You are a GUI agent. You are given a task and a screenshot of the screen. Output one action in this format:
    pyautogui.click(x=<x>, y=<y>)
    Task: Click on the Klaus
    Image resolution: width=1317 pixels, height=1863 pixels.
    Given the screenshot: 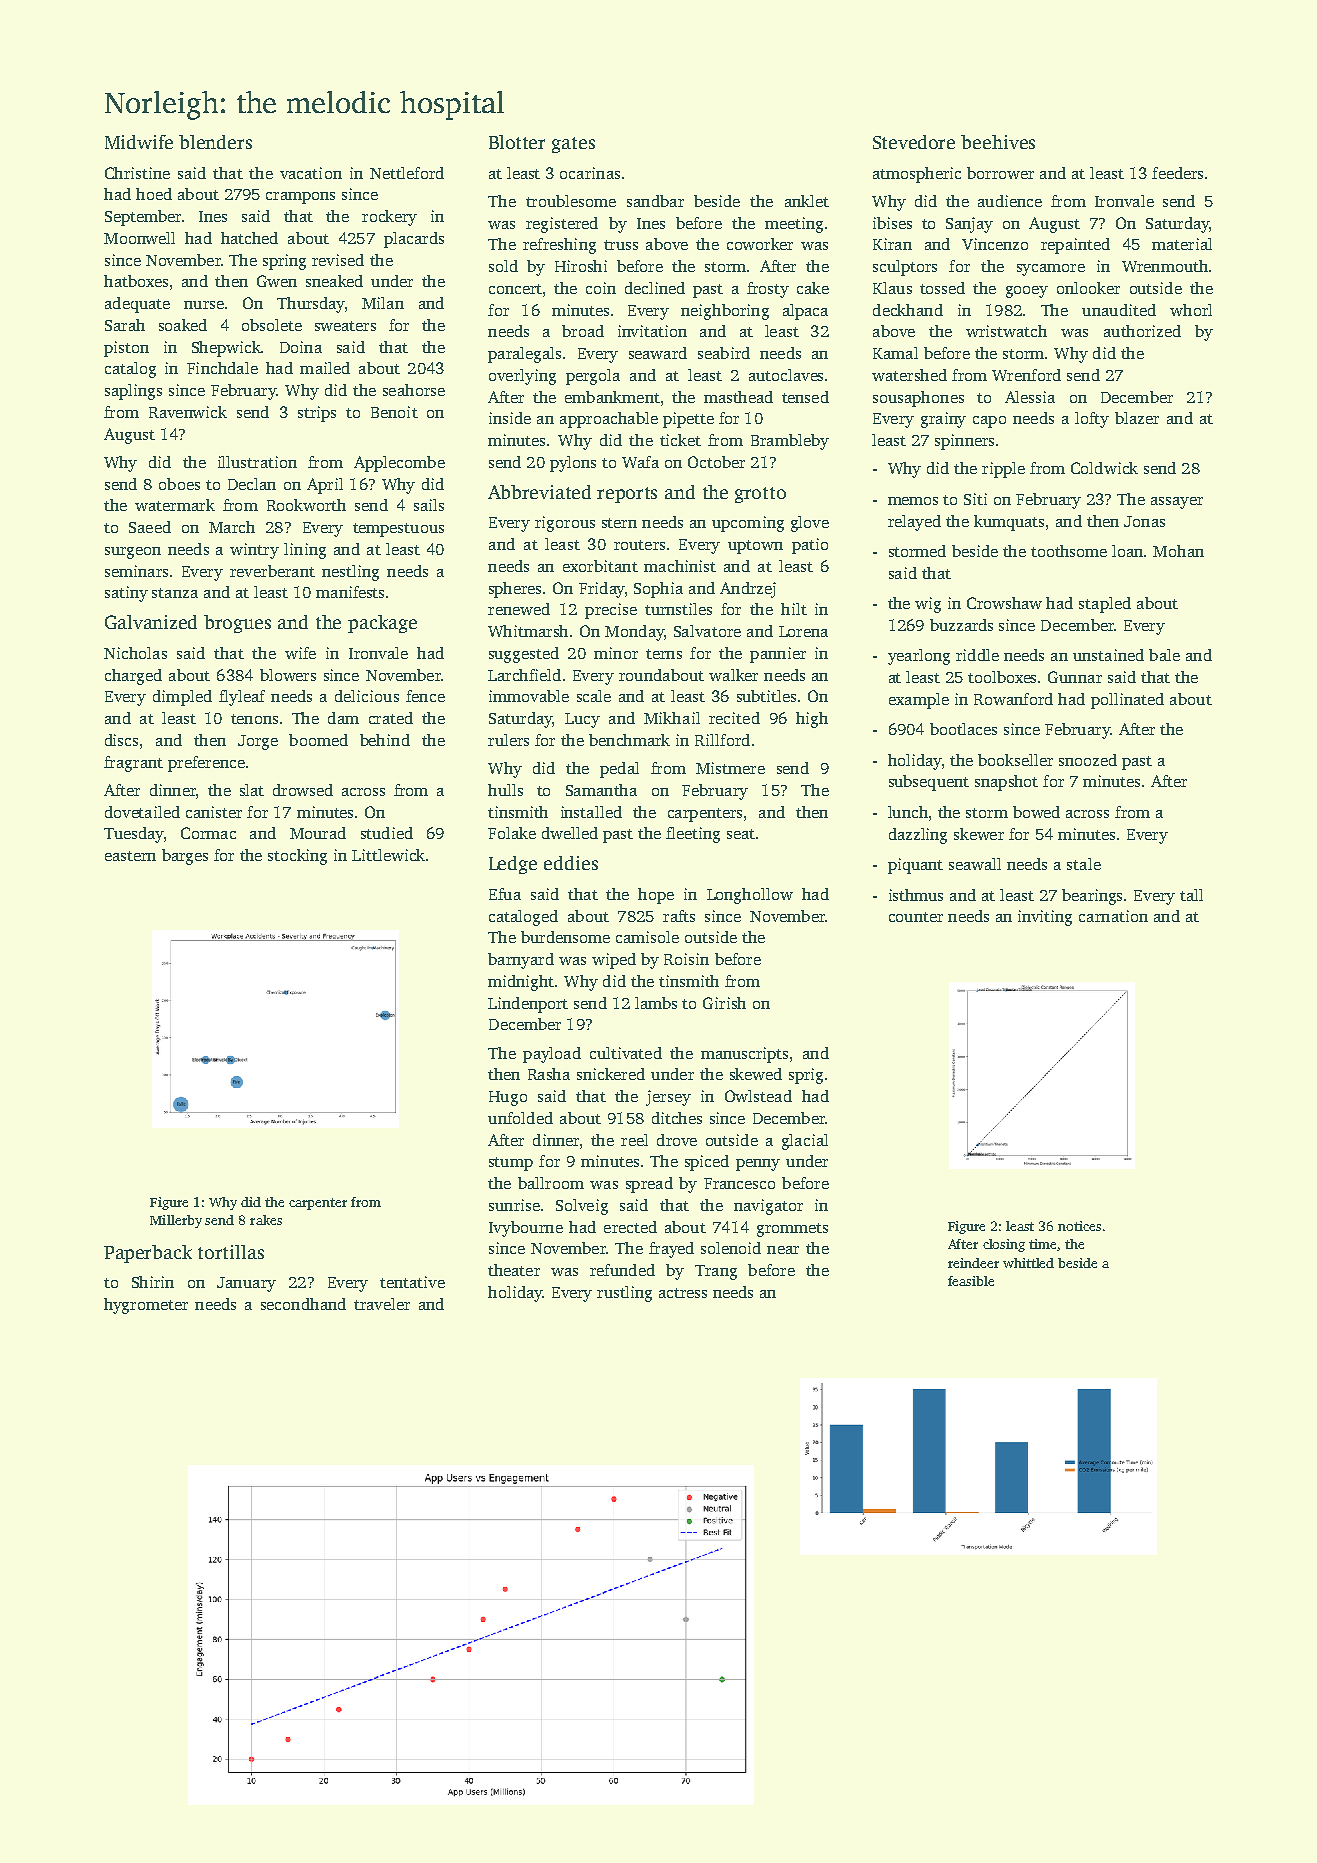 What is the action you would take?
    pyautogui.click(x=892, y=288)
